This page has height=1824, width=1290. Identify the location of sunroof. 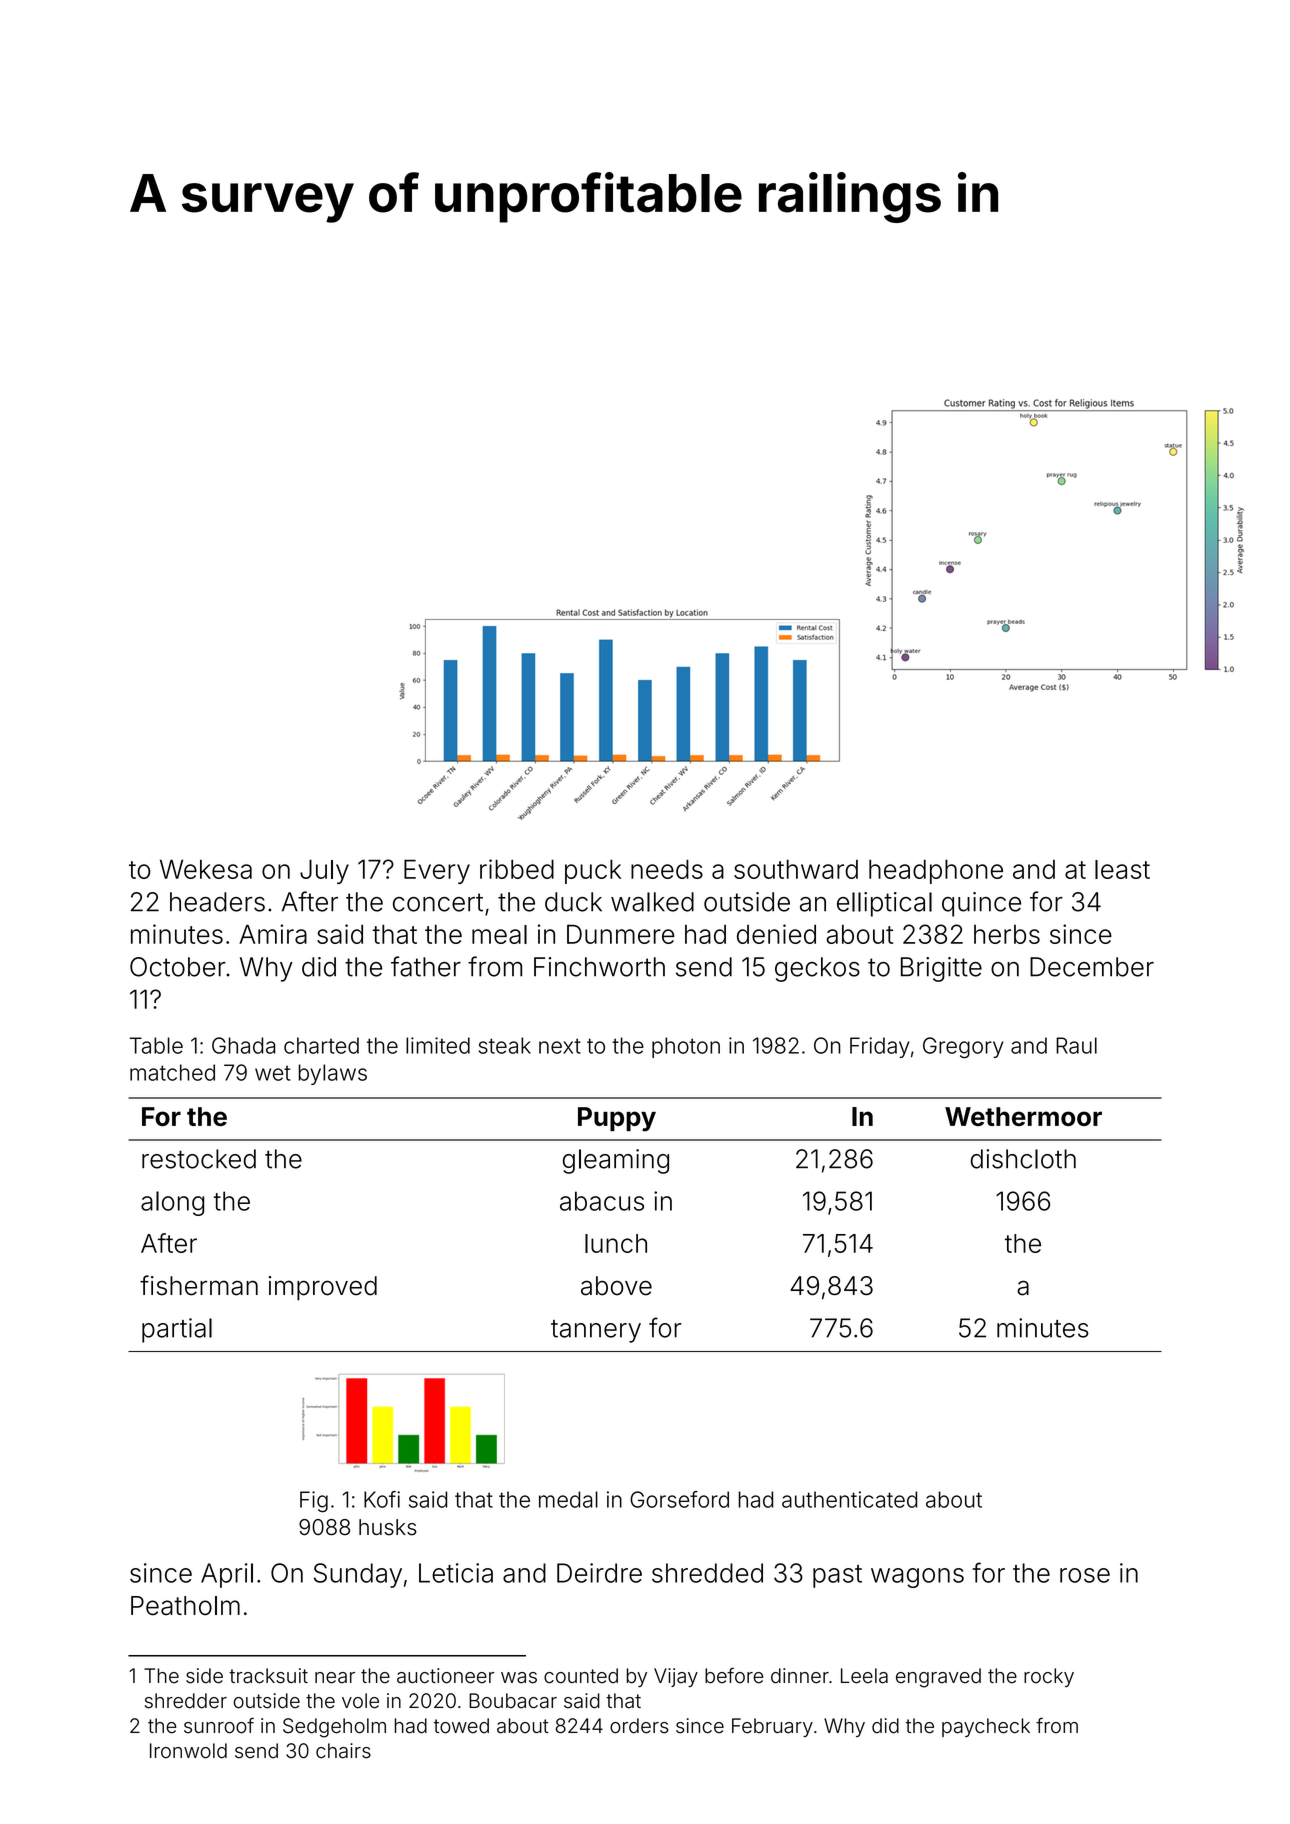
(219, 1725).
